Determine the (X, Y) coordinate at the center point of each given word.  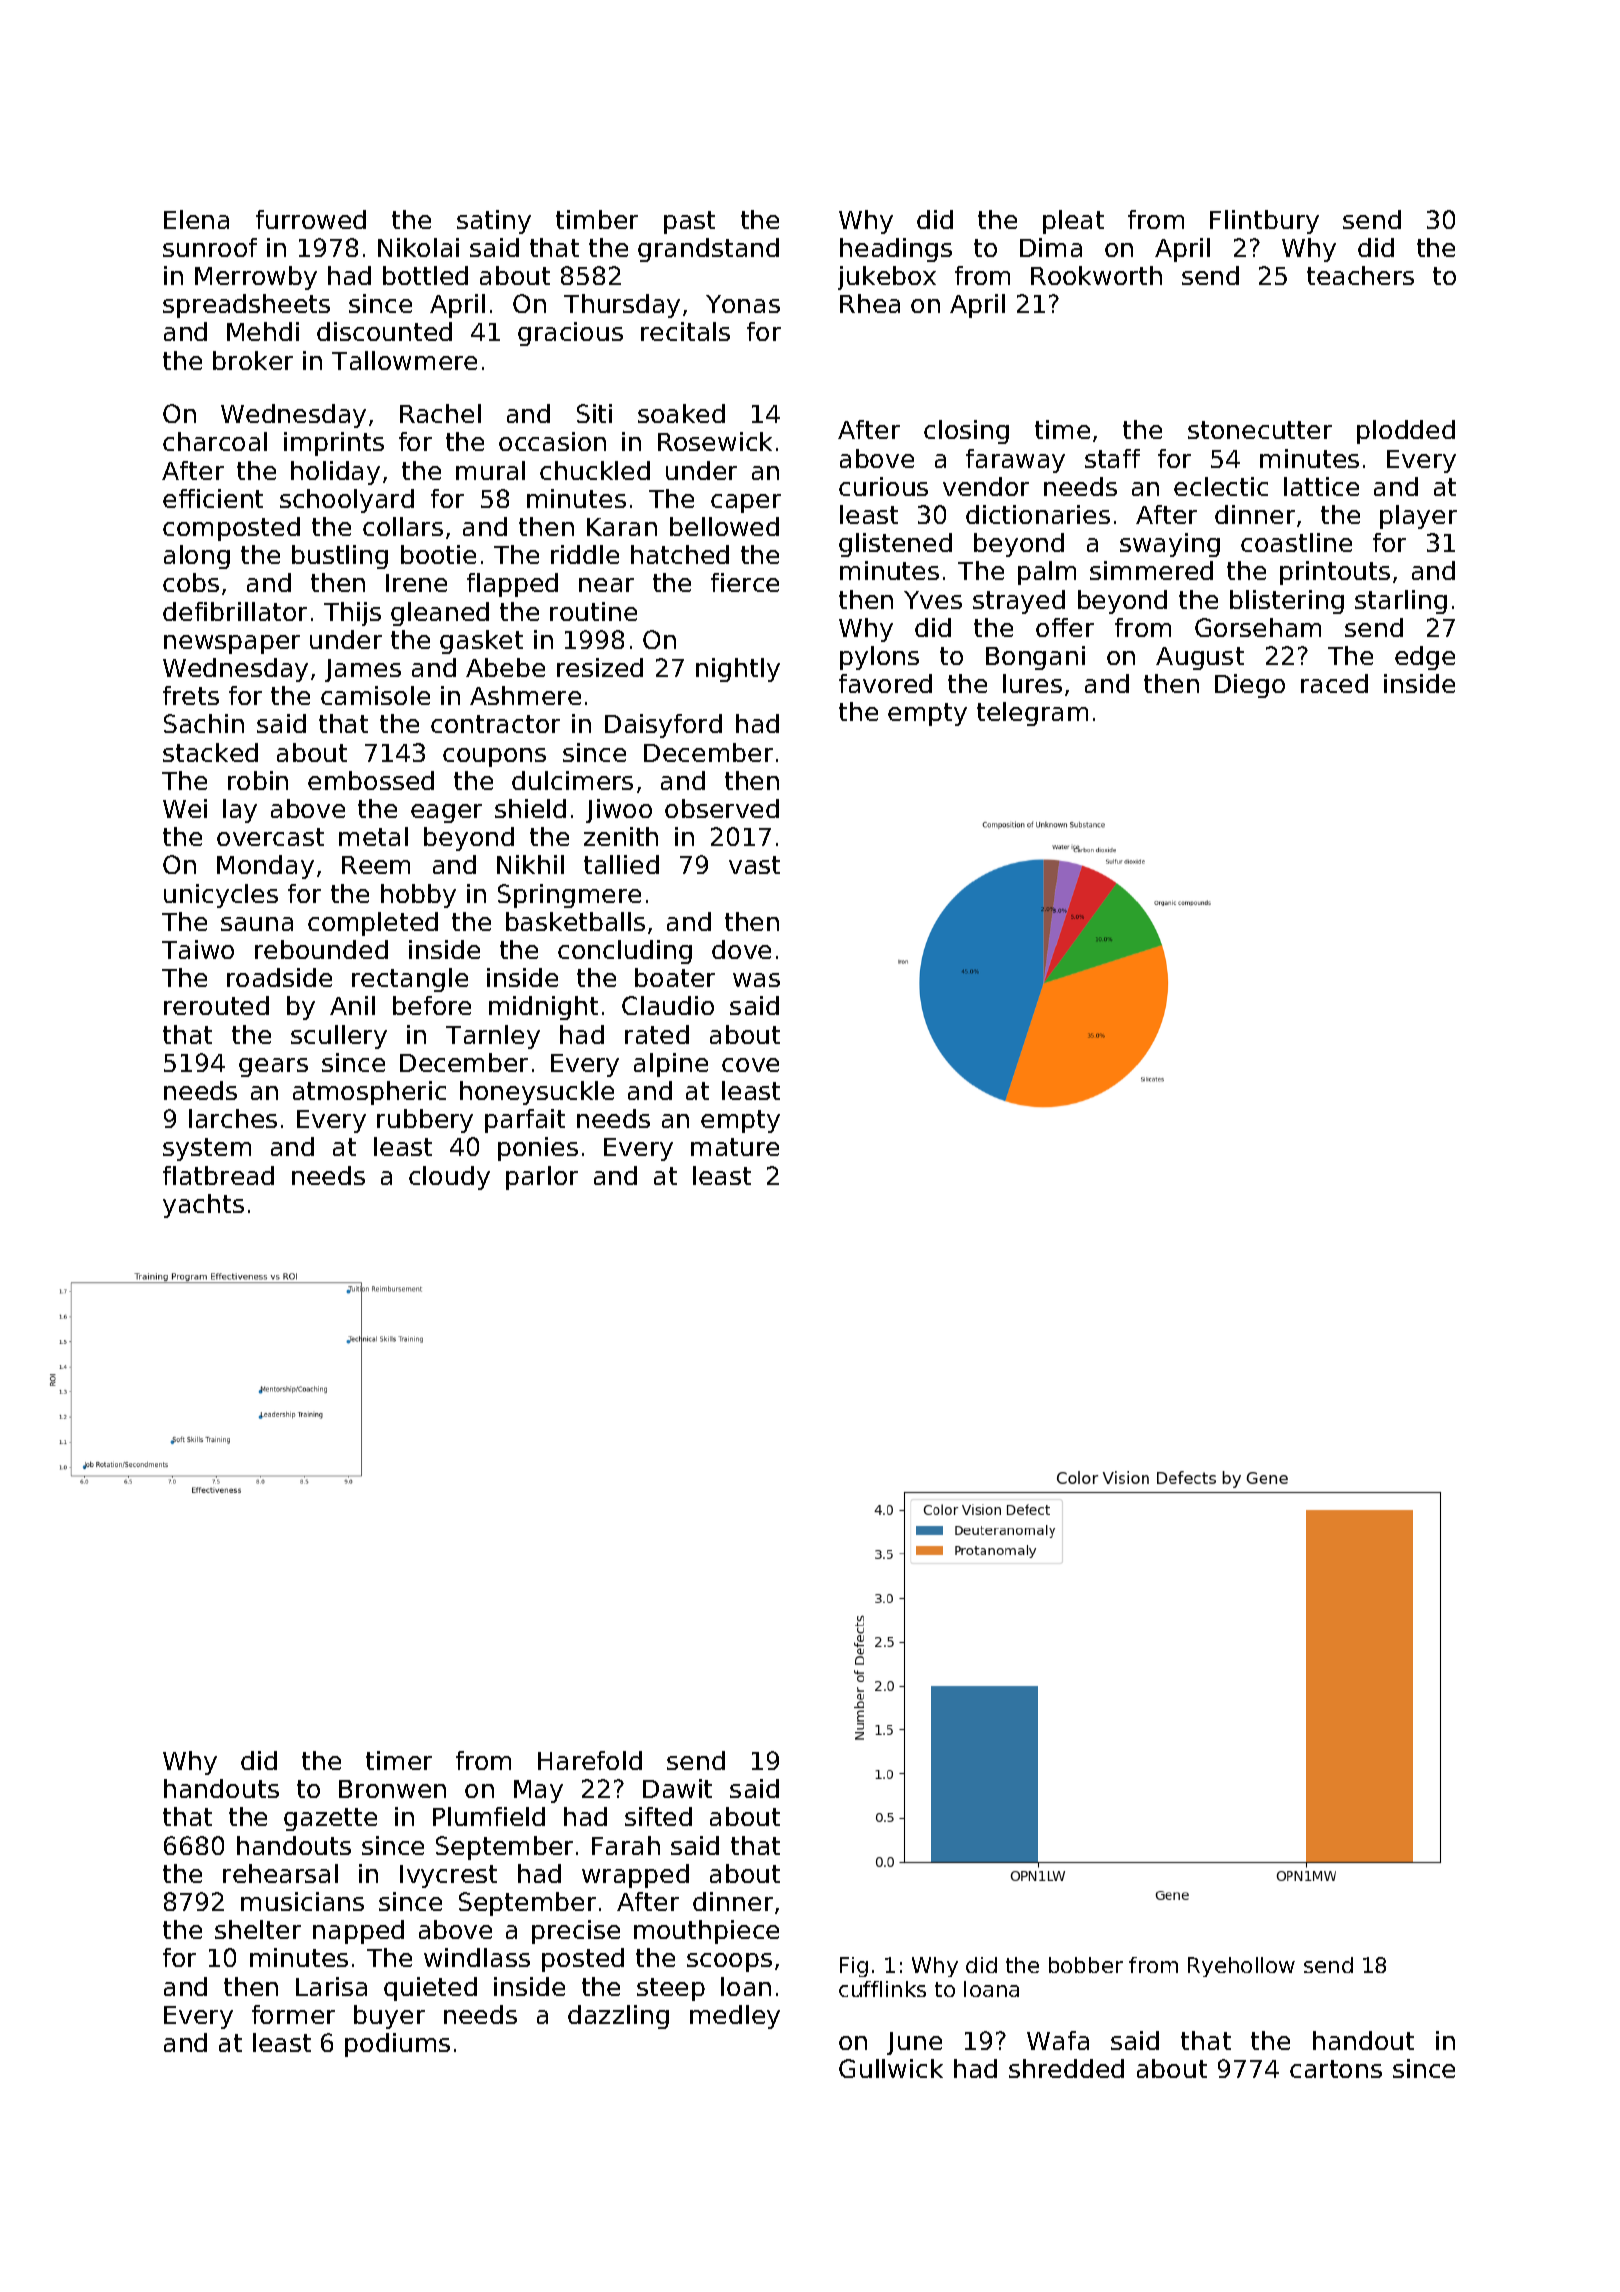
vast (754, 865)
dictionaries (1038, 514)
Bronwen (392, 1789)
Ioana (991, 1989)
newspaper (232, 644)
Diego (1250, 686)
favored (885, 683)
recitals (685, 331)
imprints (334, 444)
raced (1334, 683)
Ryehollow (1241, 1967)
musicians (302, 1901)
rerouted (216, 1005)
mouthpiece (706, 1932)
